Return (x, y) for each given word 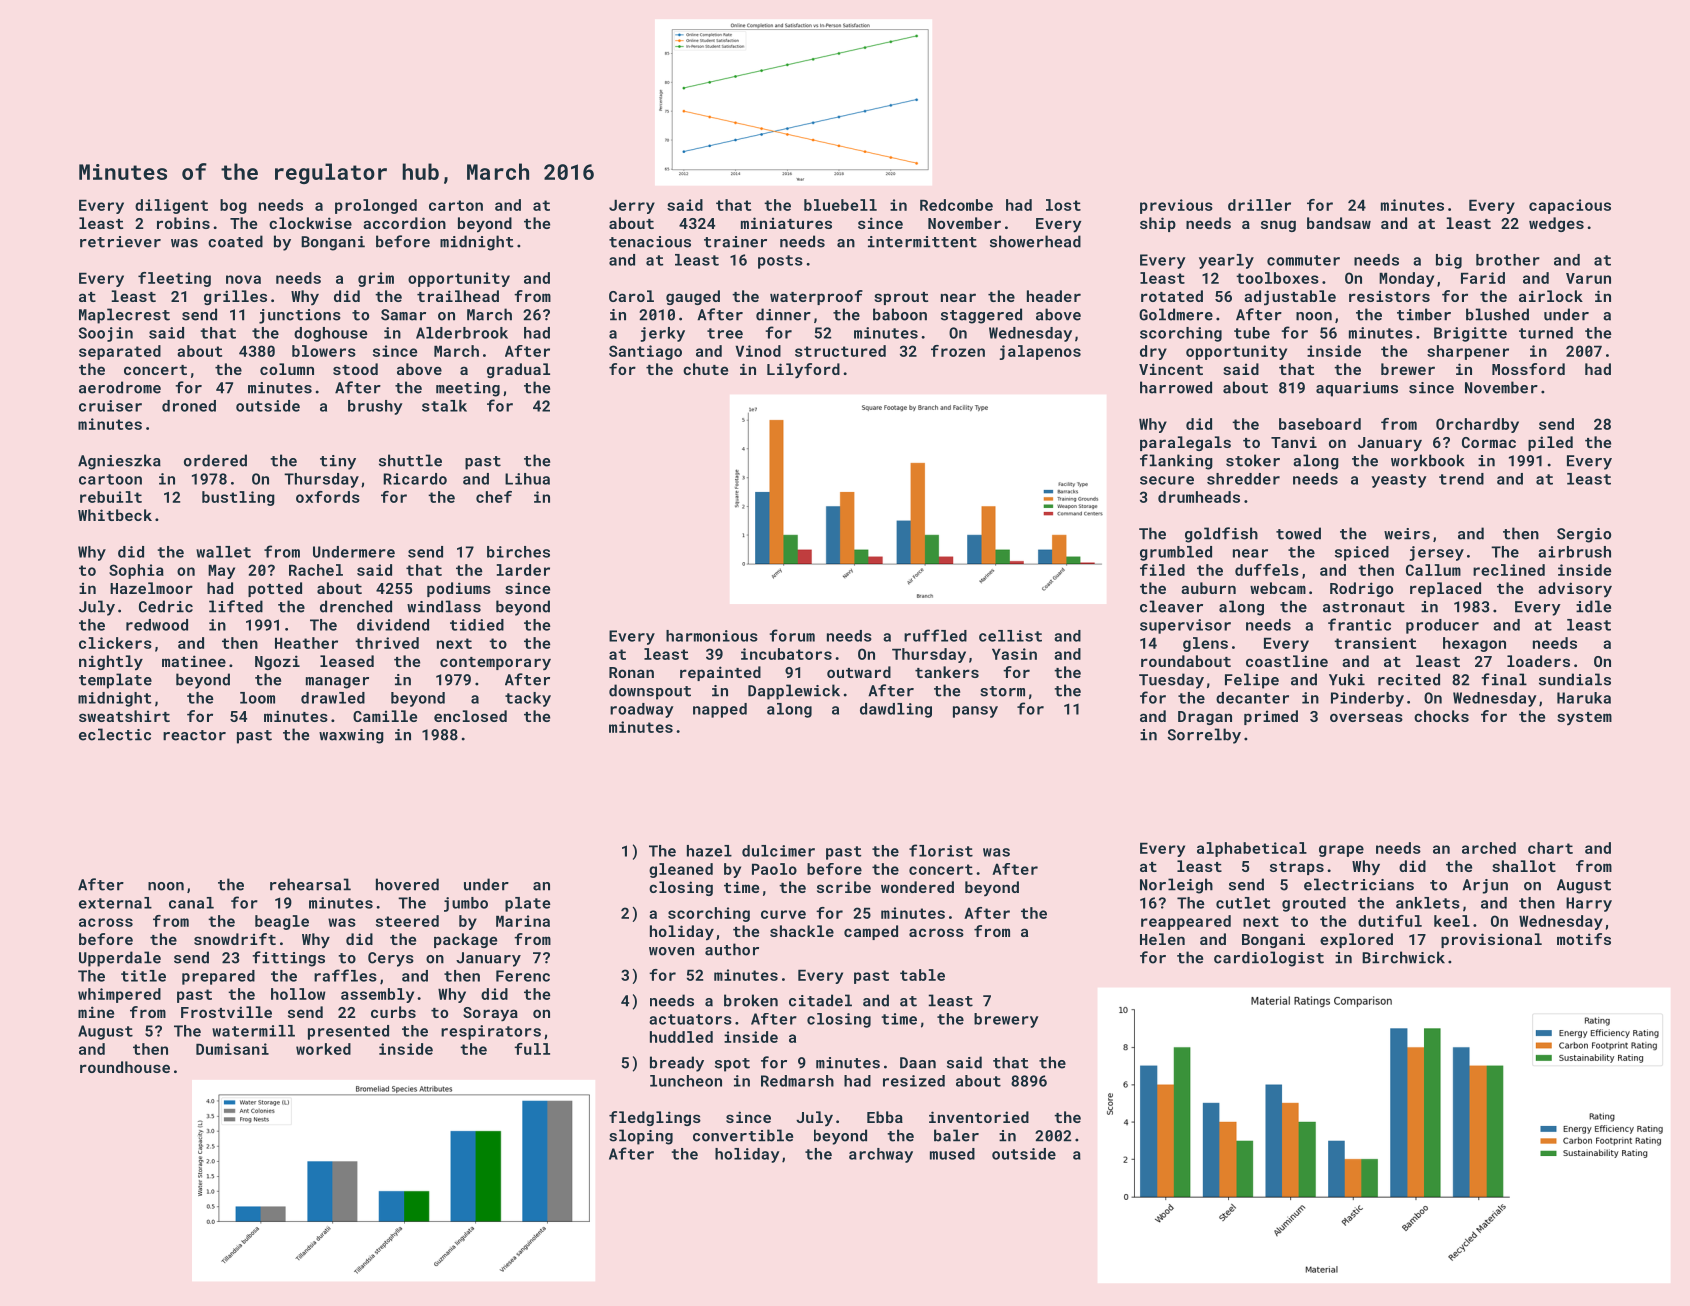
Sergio (1584, 535)
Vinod (758, 351)
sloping (641, 1137)
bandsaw (1339, 223)
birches (518, 552)
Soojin (106, 334)
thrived (387, 643)
